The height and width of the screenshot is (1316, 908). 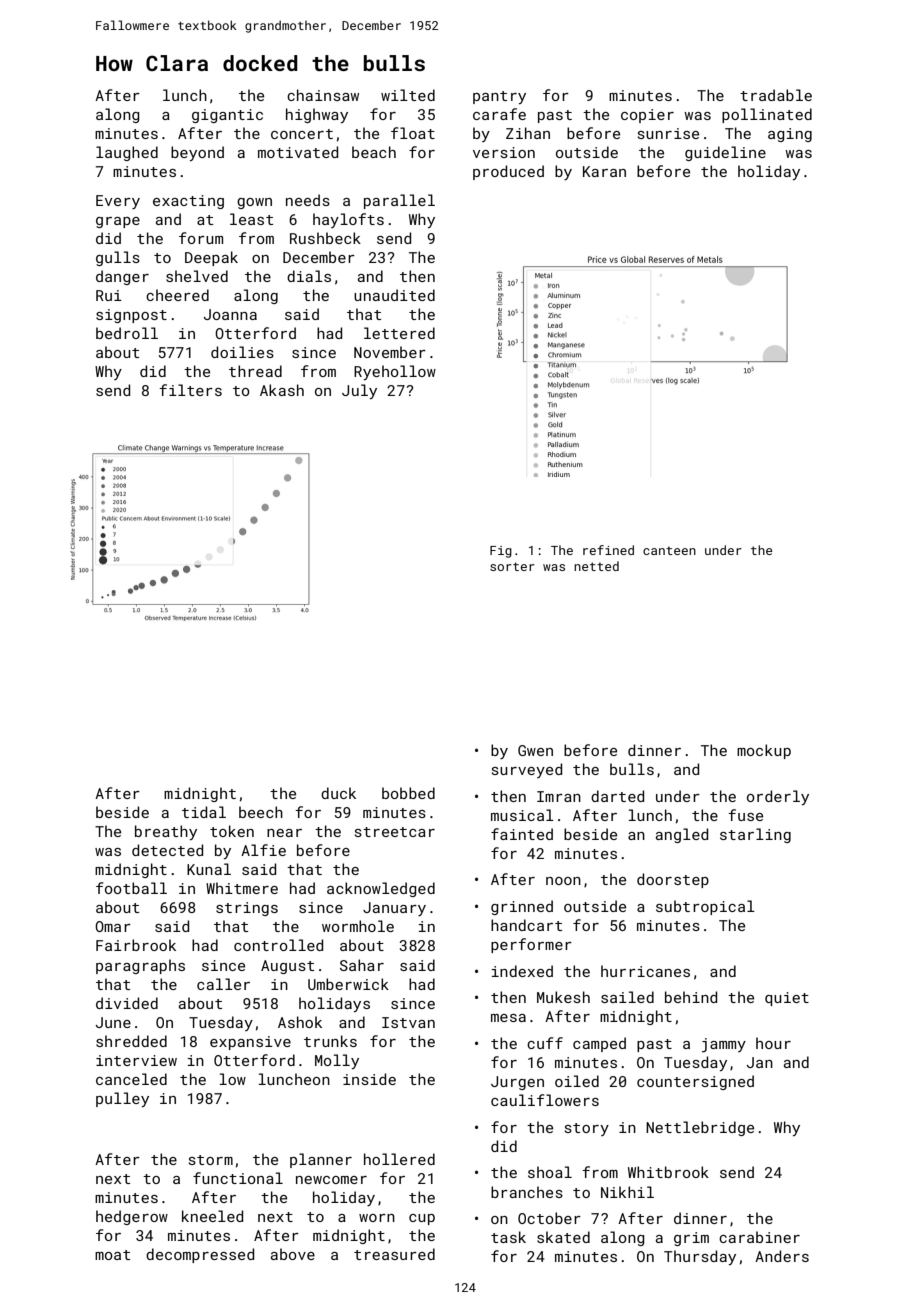 What do you see at coordinates (212, 1216) in the screenshot?
I see `kneeled` at bounding box center [212, 1216].
